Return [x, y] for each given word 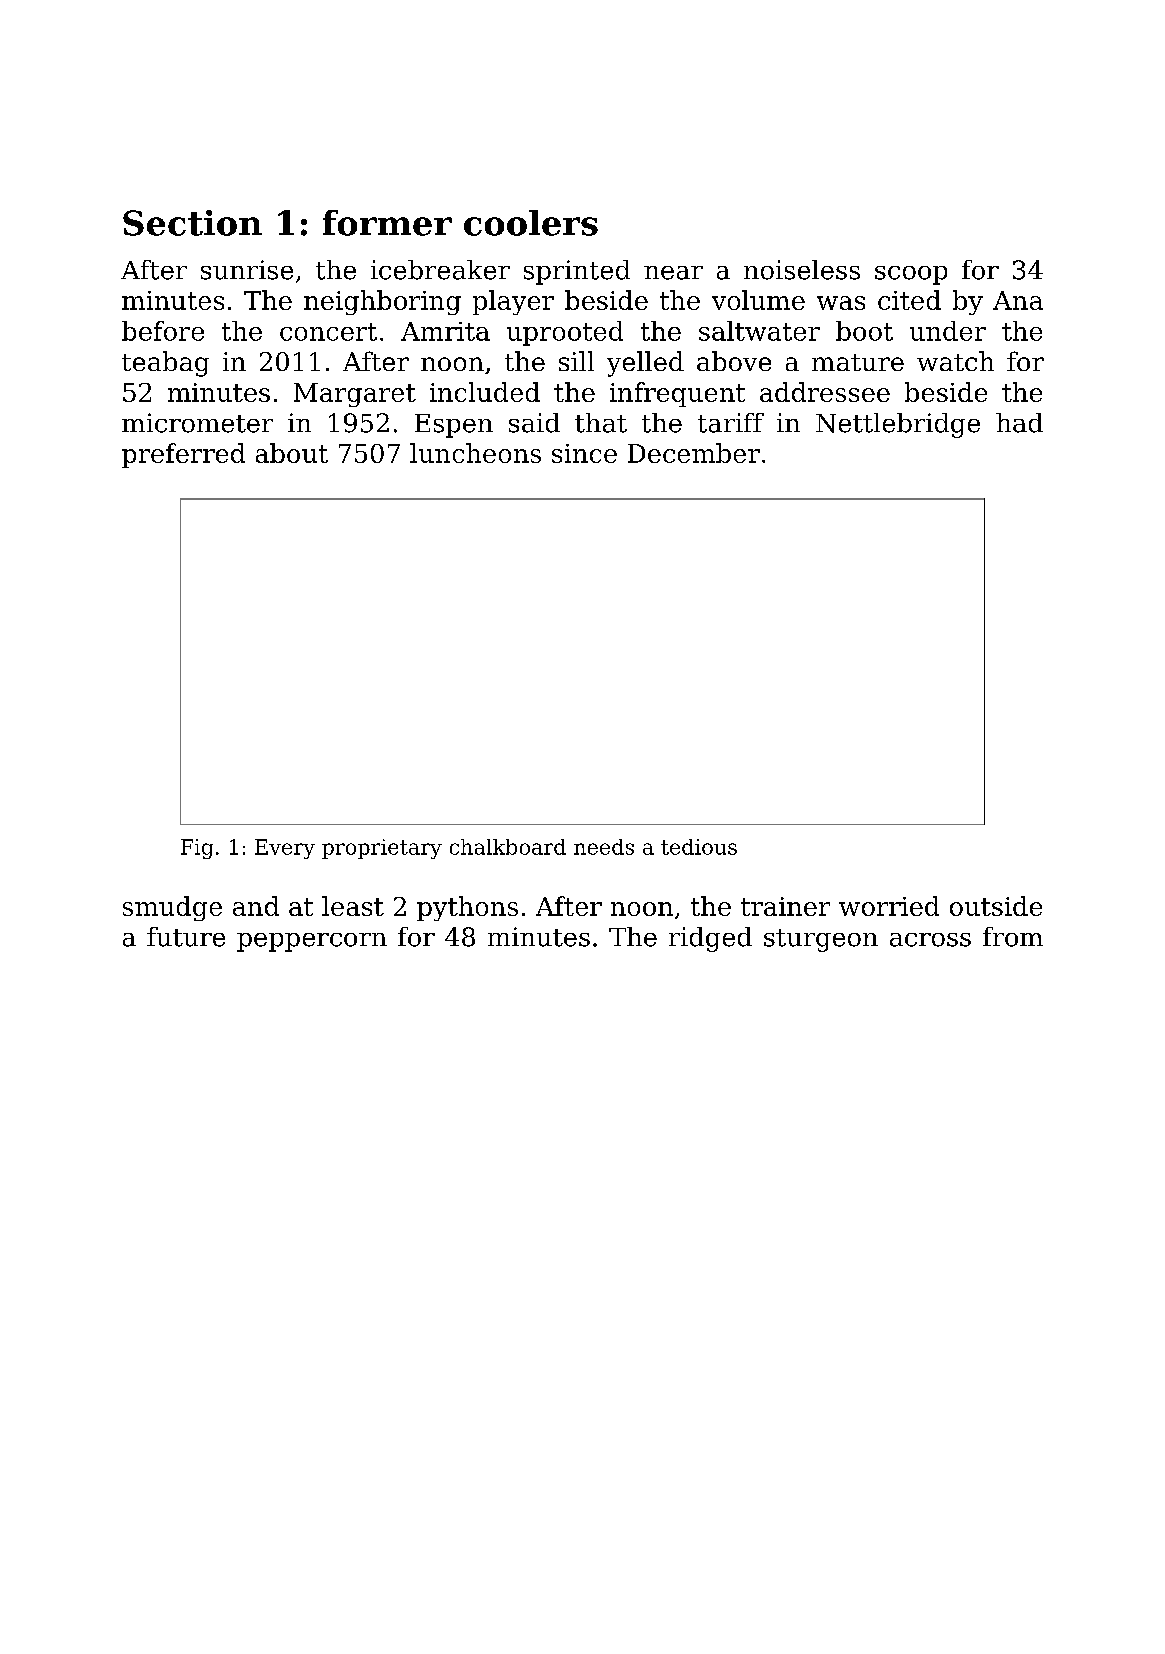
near [673, 273]
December [694, 453]
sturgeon [821, 940]
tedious [699, 847]
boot [864, 331]
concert [328, 332]
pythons [467, 908]
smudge [172, 908]
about [292, 453]
